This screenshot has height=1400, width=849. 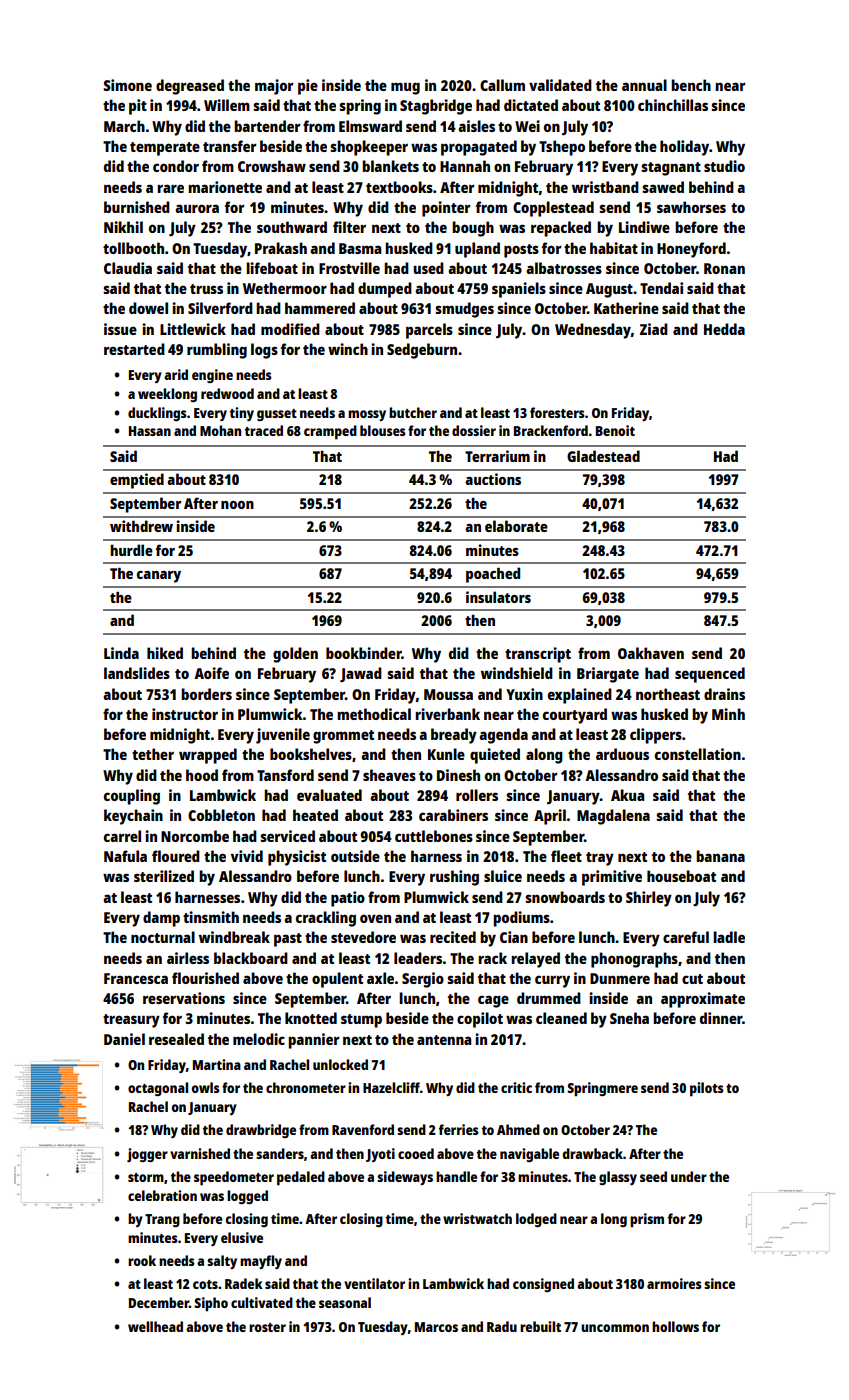 I want to click on clippers, so click(x=656, y=736).
